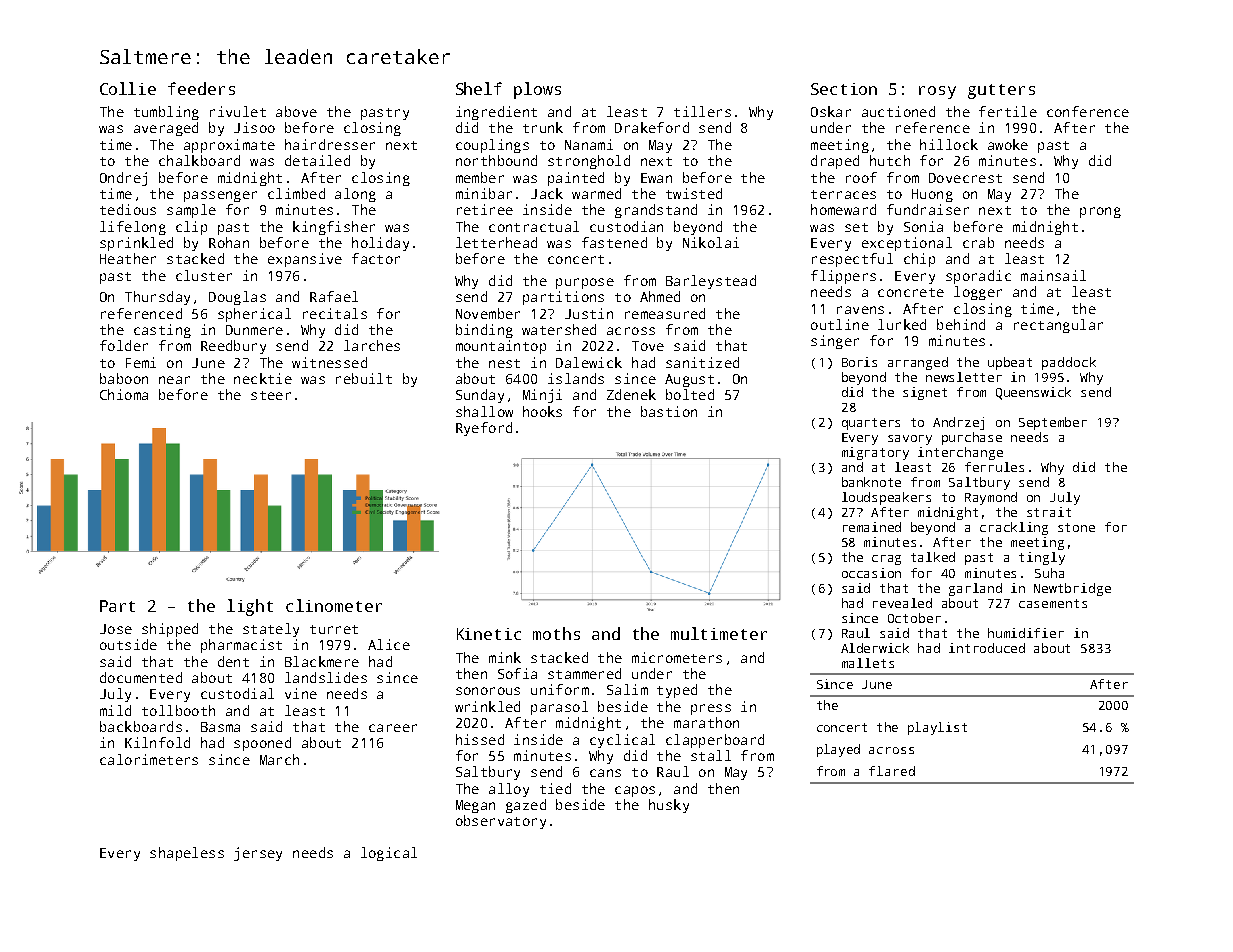  What do you see at coordinates (1010, 363) in the image?
I see `upbeat` at bounding box center [1010, 363].
